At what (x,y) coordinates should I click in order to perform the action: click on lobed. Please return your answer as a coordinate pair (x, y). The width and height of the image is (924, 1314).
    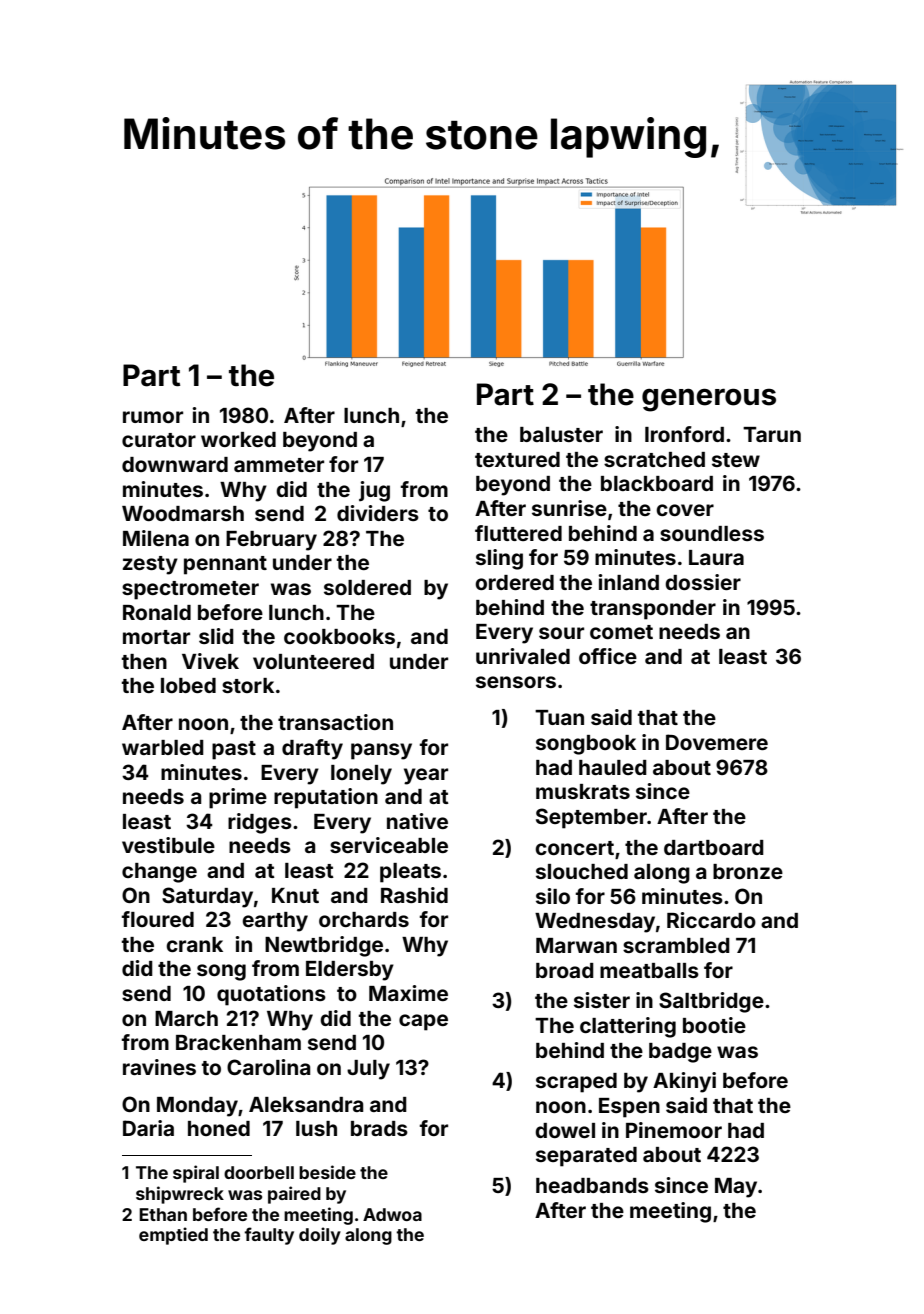
    Looking at the image, I should click on (188, 685).
